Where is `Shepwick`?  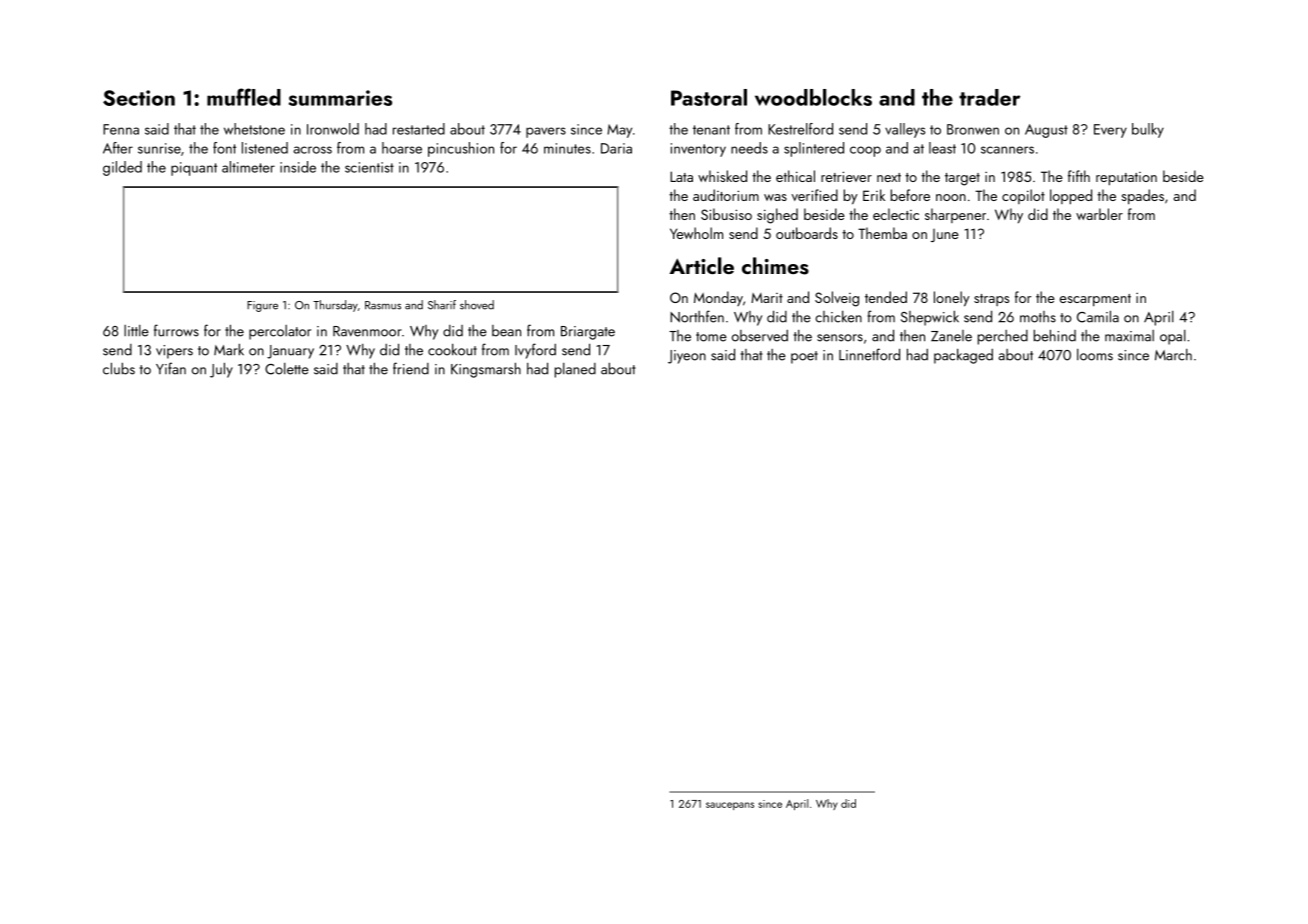 Shepwick is located at coordinates (930, 318).
